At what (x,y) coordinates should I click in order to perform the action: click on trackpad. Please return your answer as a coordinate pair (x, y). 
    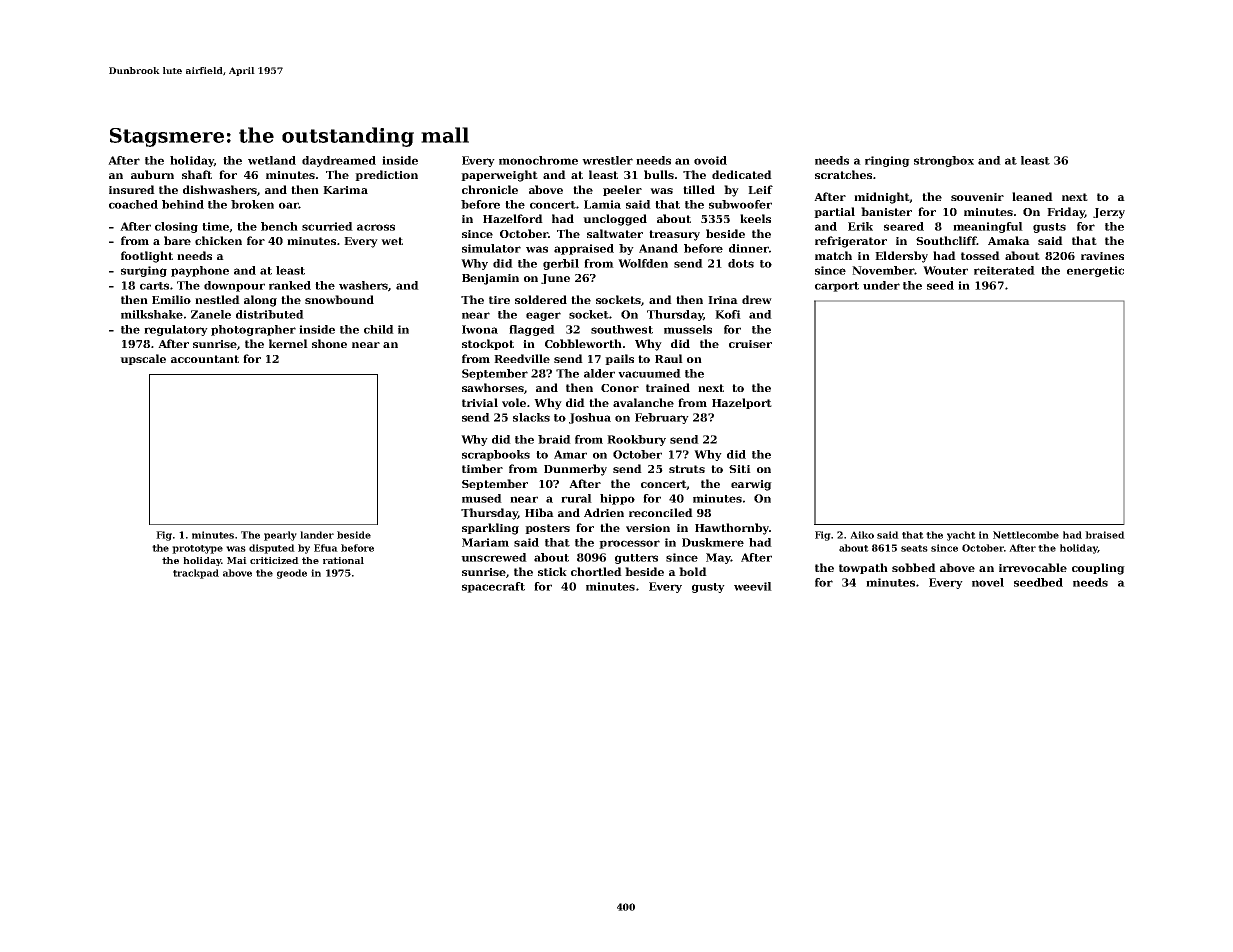
    Looking at the image, I should click on (196, 574).
